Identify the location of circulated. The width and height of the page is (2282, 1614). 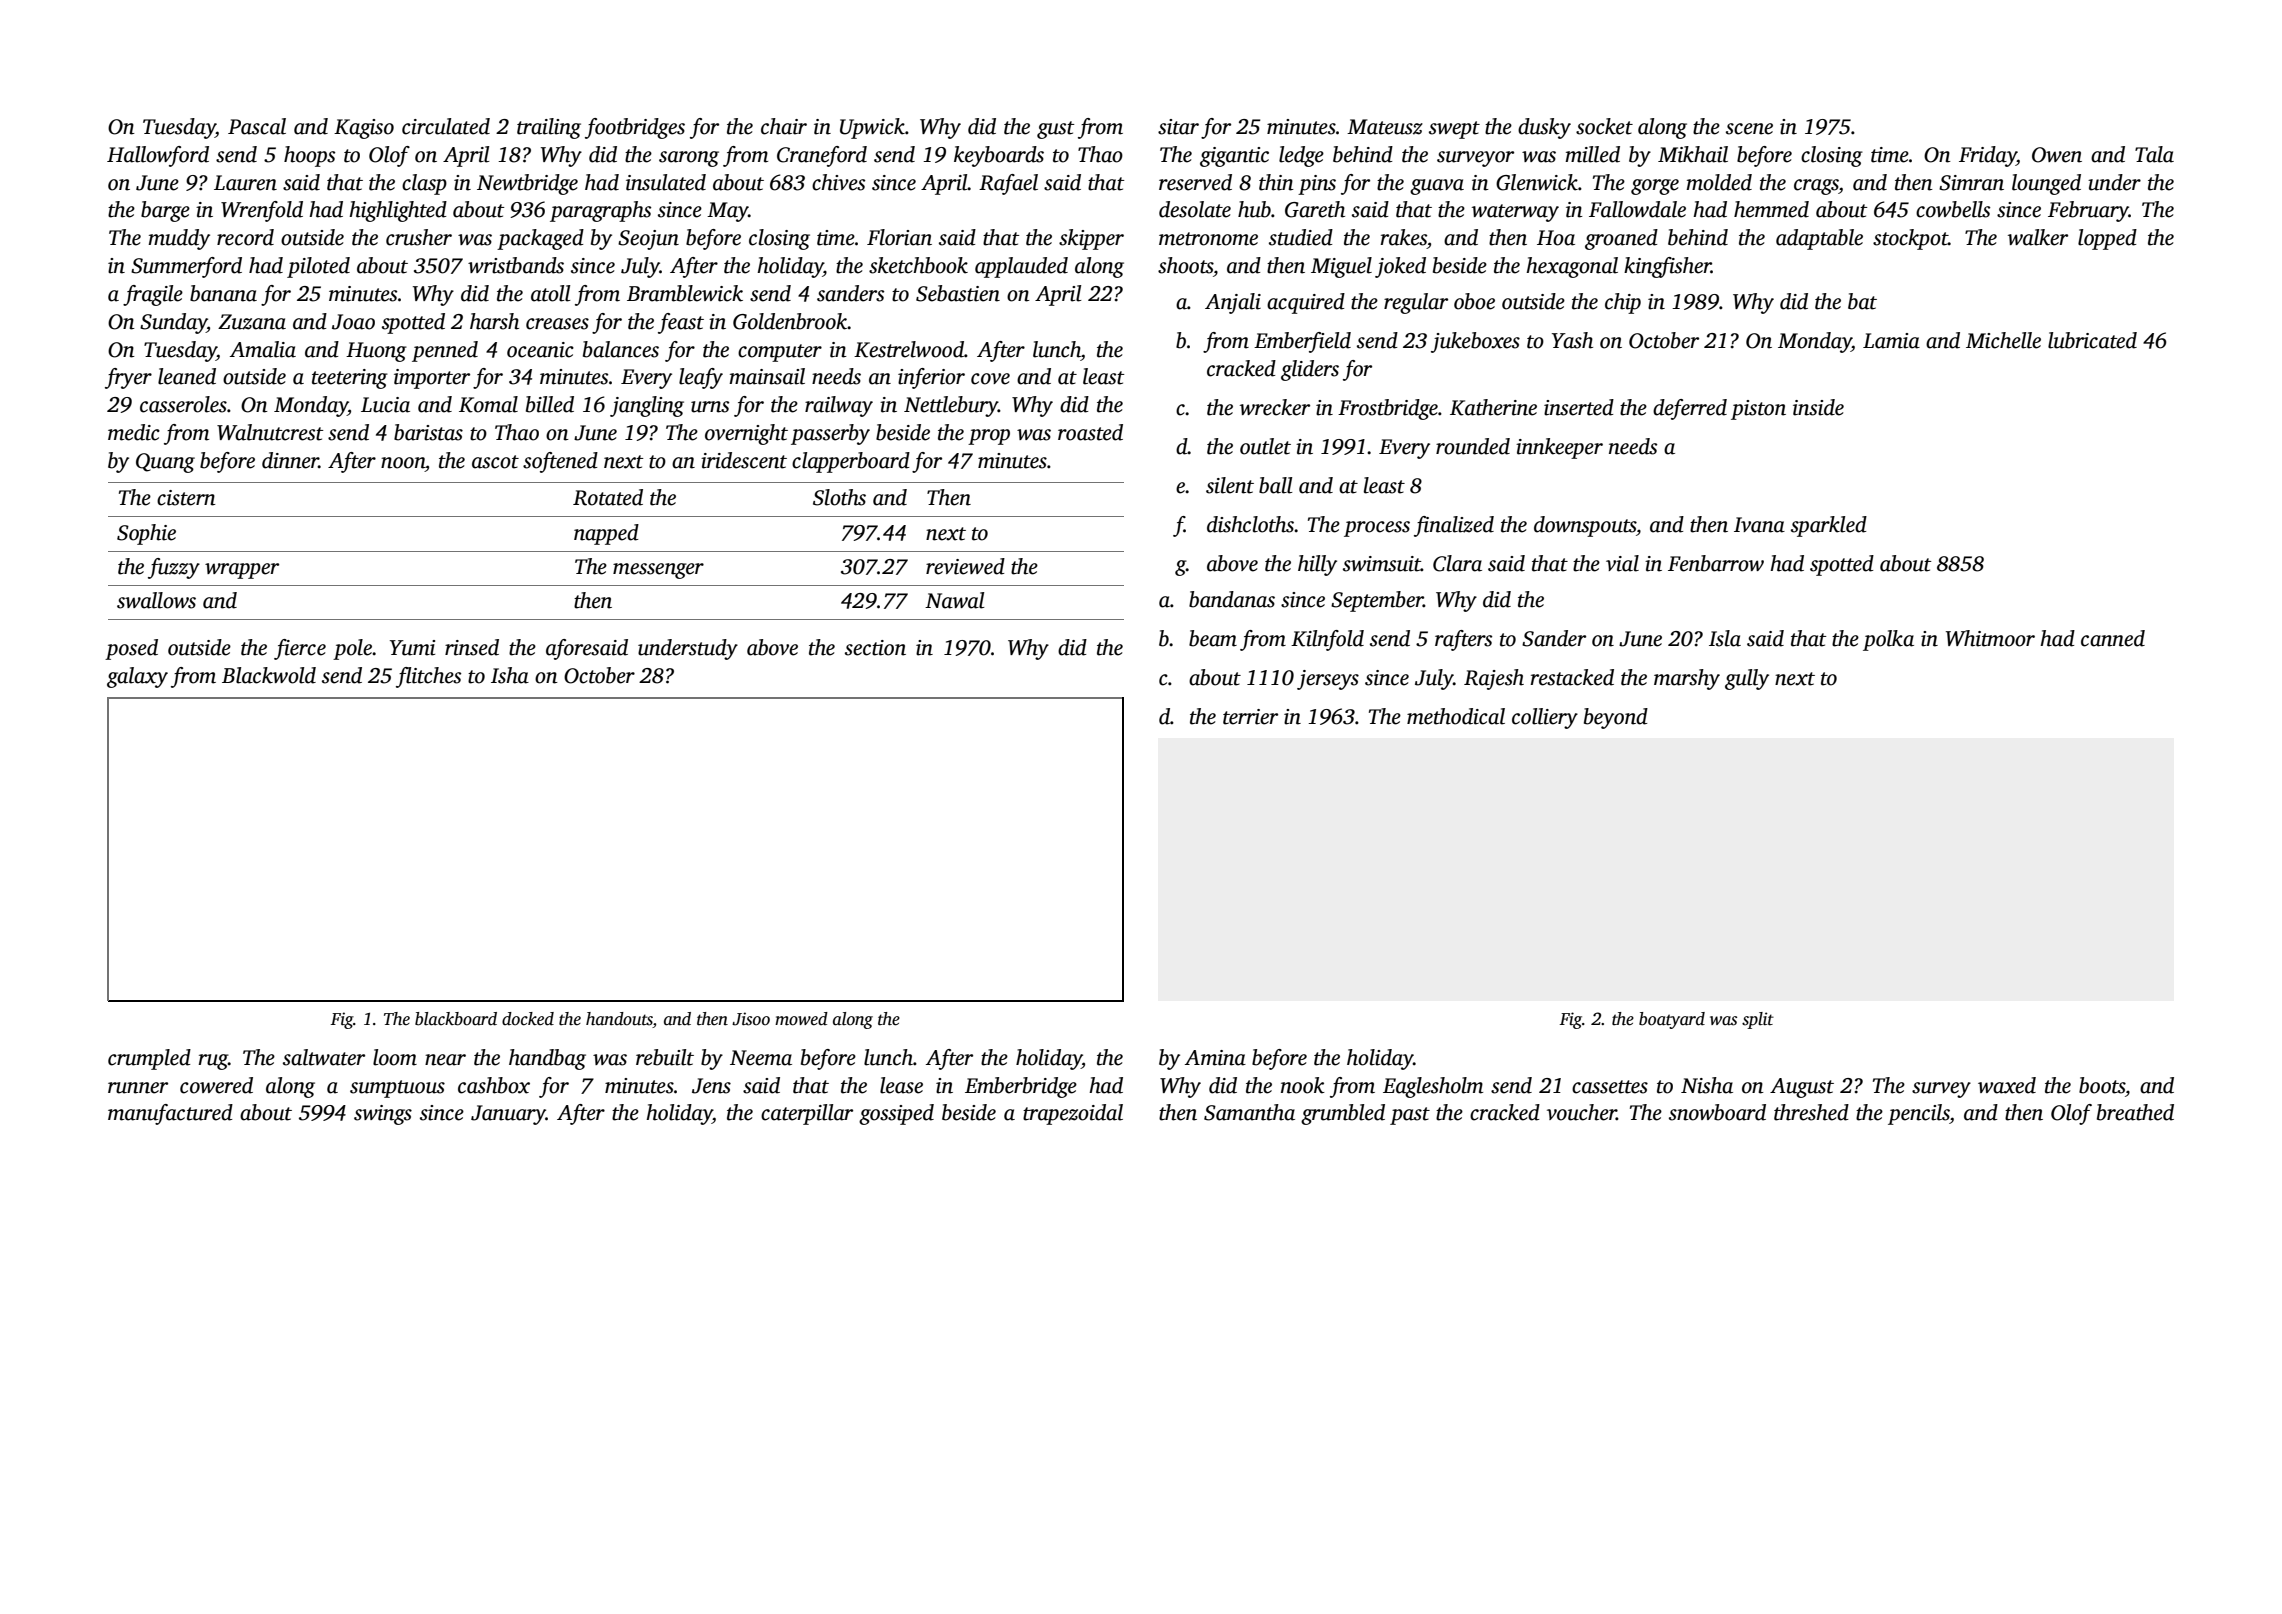
(446, 126).
